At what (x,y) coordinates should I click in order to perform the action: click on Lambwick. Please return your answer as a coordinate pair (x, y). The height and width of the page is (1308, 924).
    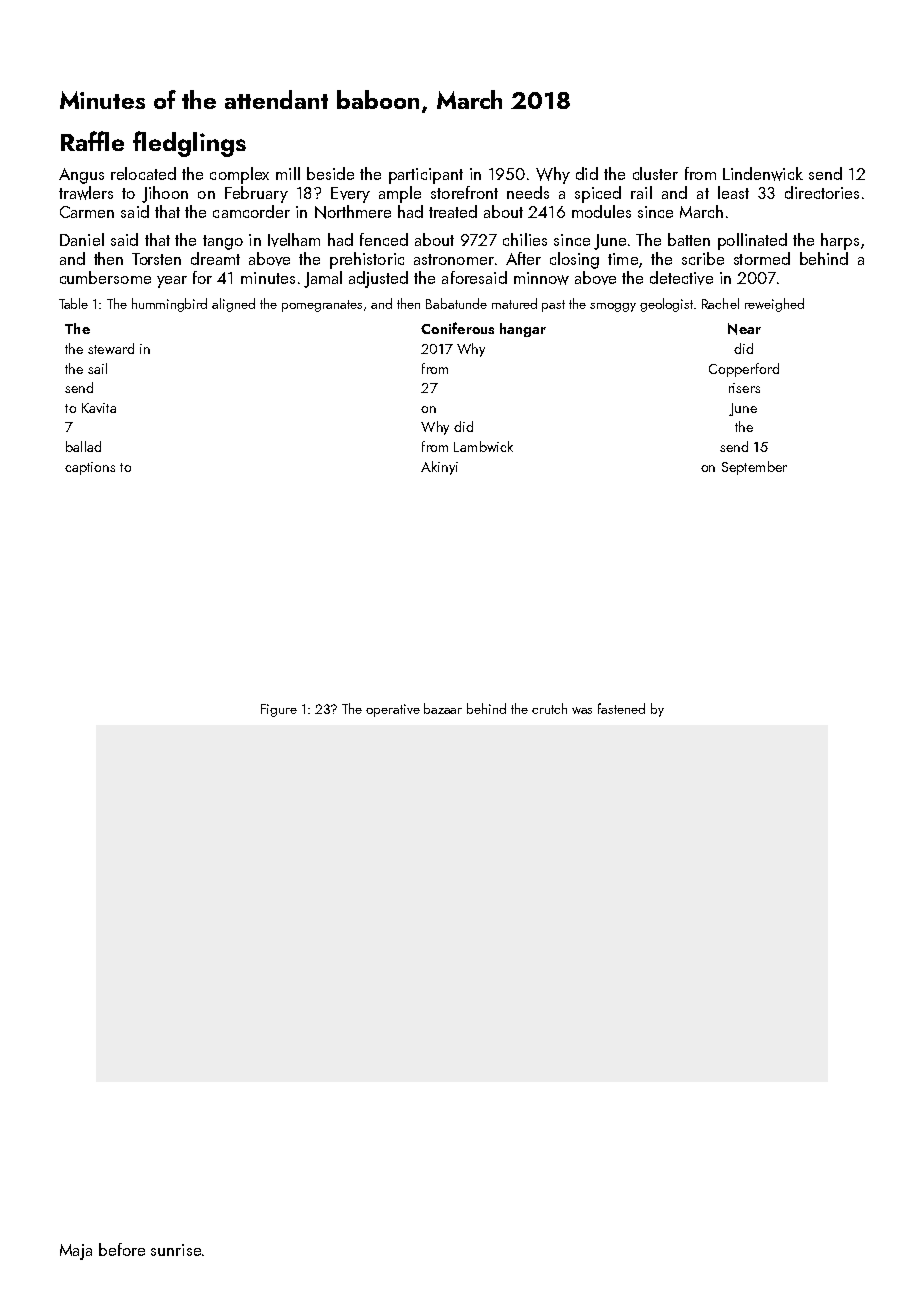
    Looking at the image, I should click on (483, 446).
